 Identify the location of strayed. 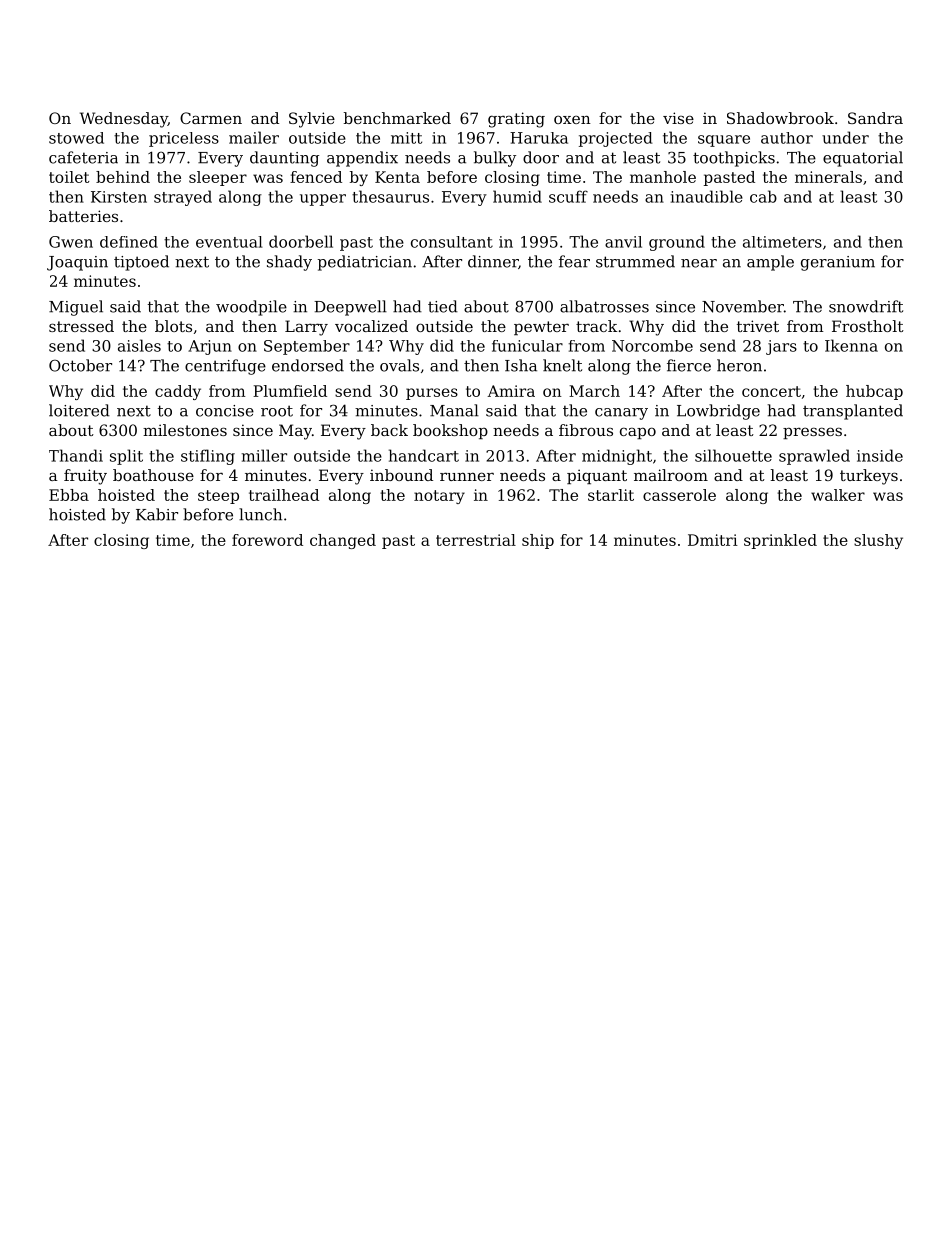
(183, 198).
